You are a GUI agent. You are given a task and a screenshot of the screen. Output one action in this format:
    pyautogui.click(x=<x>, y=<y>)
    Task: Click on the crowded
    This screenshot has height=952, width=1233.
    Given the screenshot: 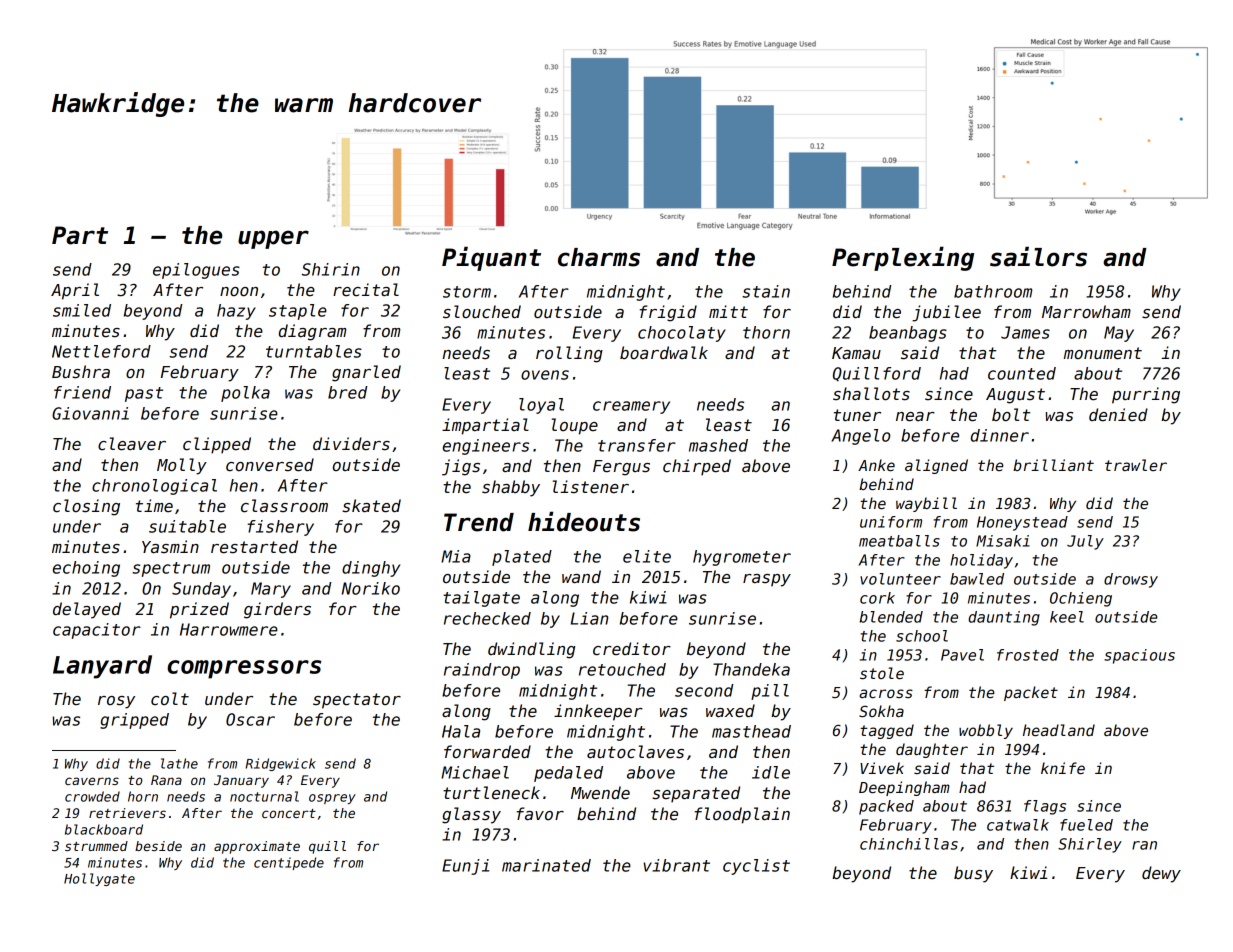 What is the action you would take?
    pyautogui.click(x=92, y=796)
